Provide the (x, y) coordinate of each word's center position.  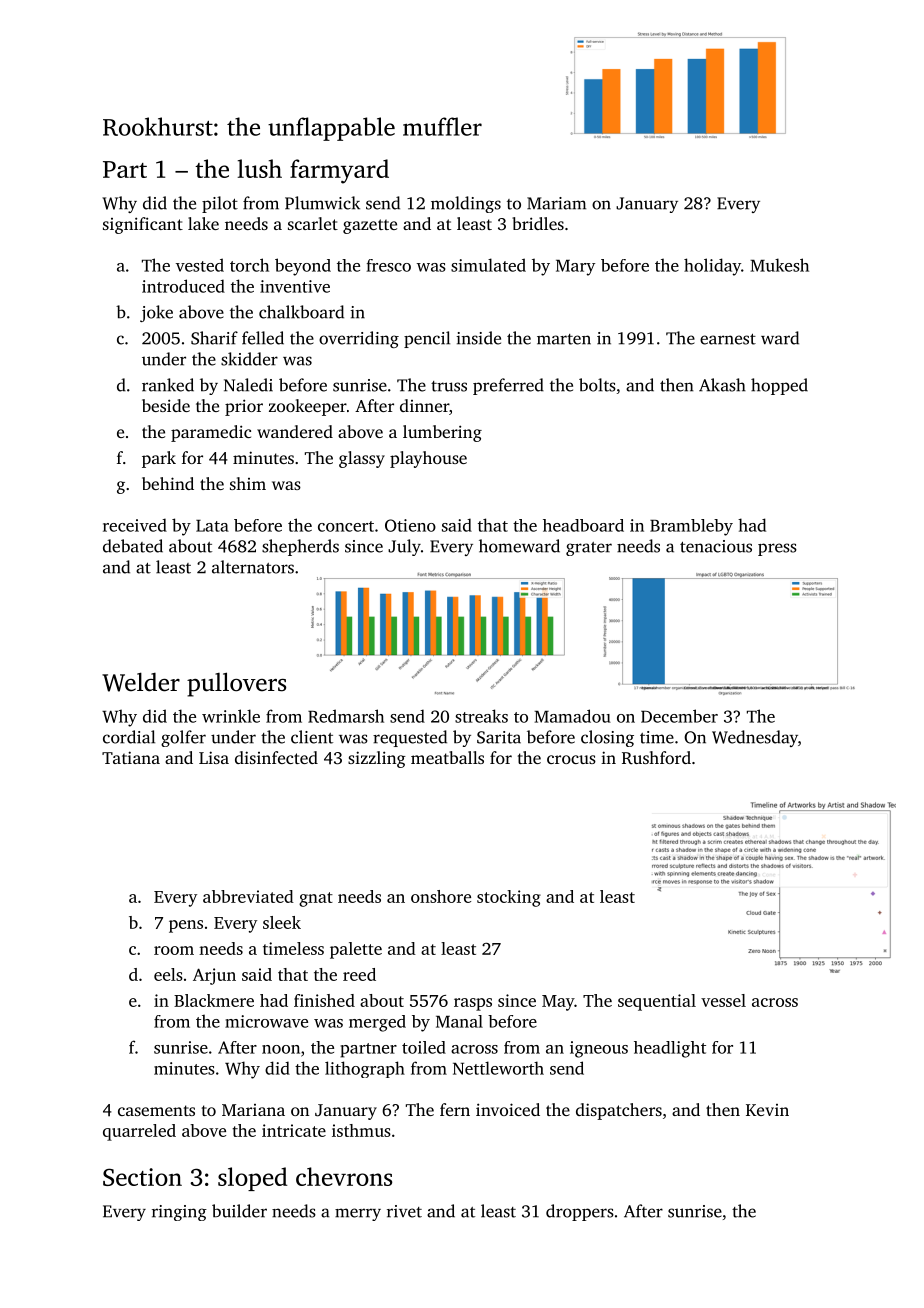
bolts (597, 385)
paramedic (211, 433)
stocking (509, 898)
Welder (141, 682)
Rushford (656, 757)
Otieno (410, 525)
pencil (427, 339)
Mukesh (779, 265)
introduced (183, 286)
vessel (723, 1000)
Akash (722, 385)
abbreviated (248, 896)
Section (142, 1177)
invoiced (508, 1109)
